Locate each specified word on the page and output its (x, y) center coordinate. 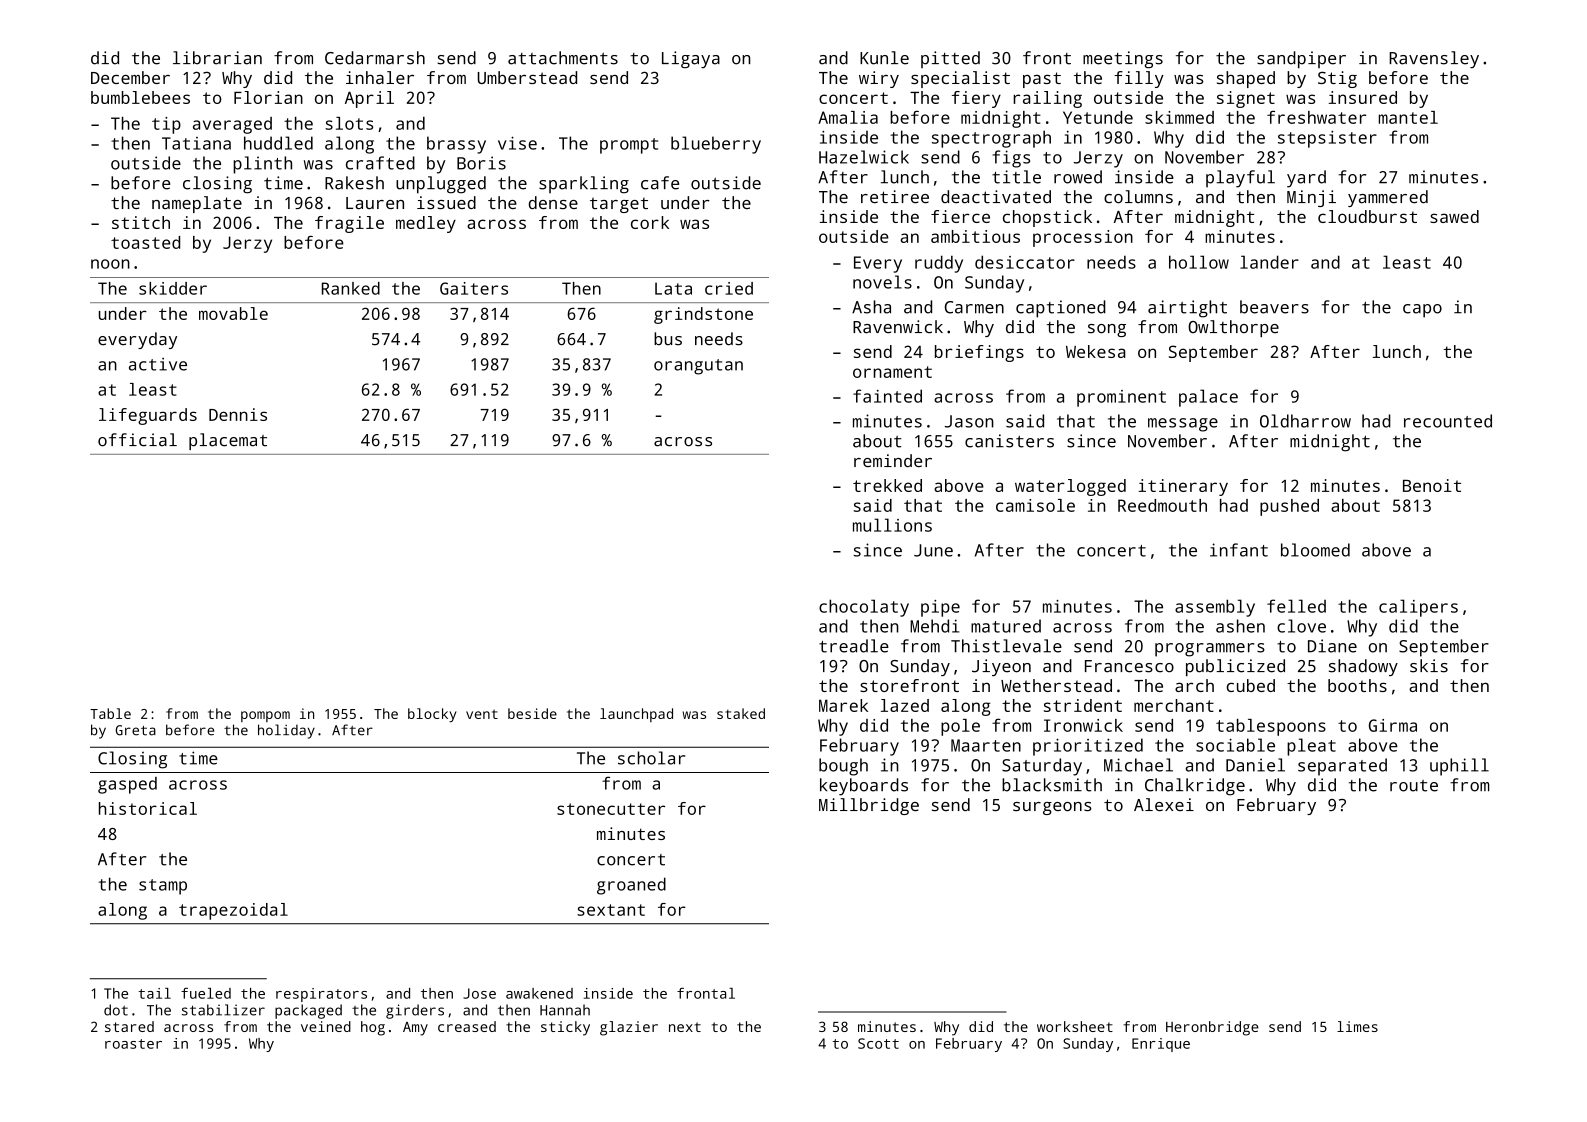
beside (532, 713)
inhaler (380, 77)
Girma (1393, 725)
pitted (950, 59)
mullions (892, 525)
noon (110, 264)
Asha (871, 307)
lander (1269, 262)
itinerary (1183, 487)
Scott (878, 1043)
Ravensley (1434, 59)
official (137, 440)
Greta (136, 730)
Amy (415, 1029)
